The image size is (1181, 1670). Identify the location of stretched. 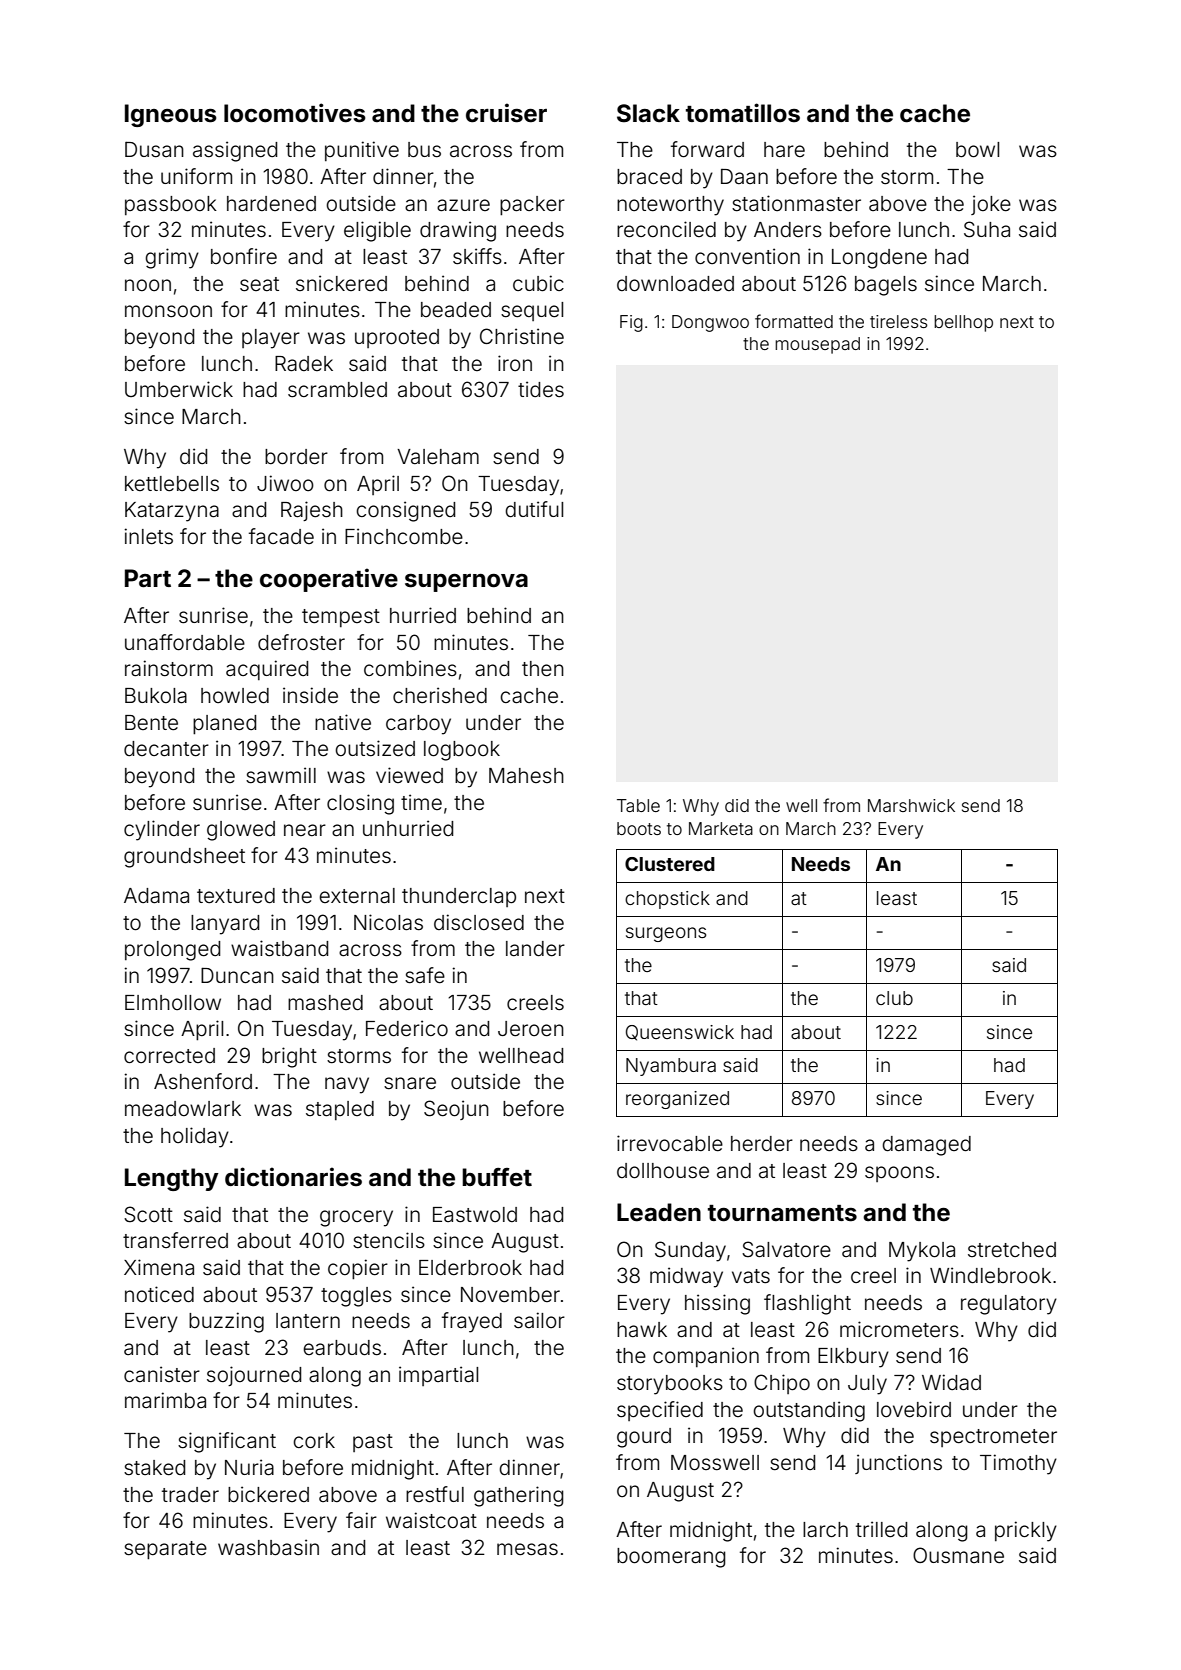
(1012, 1249).
